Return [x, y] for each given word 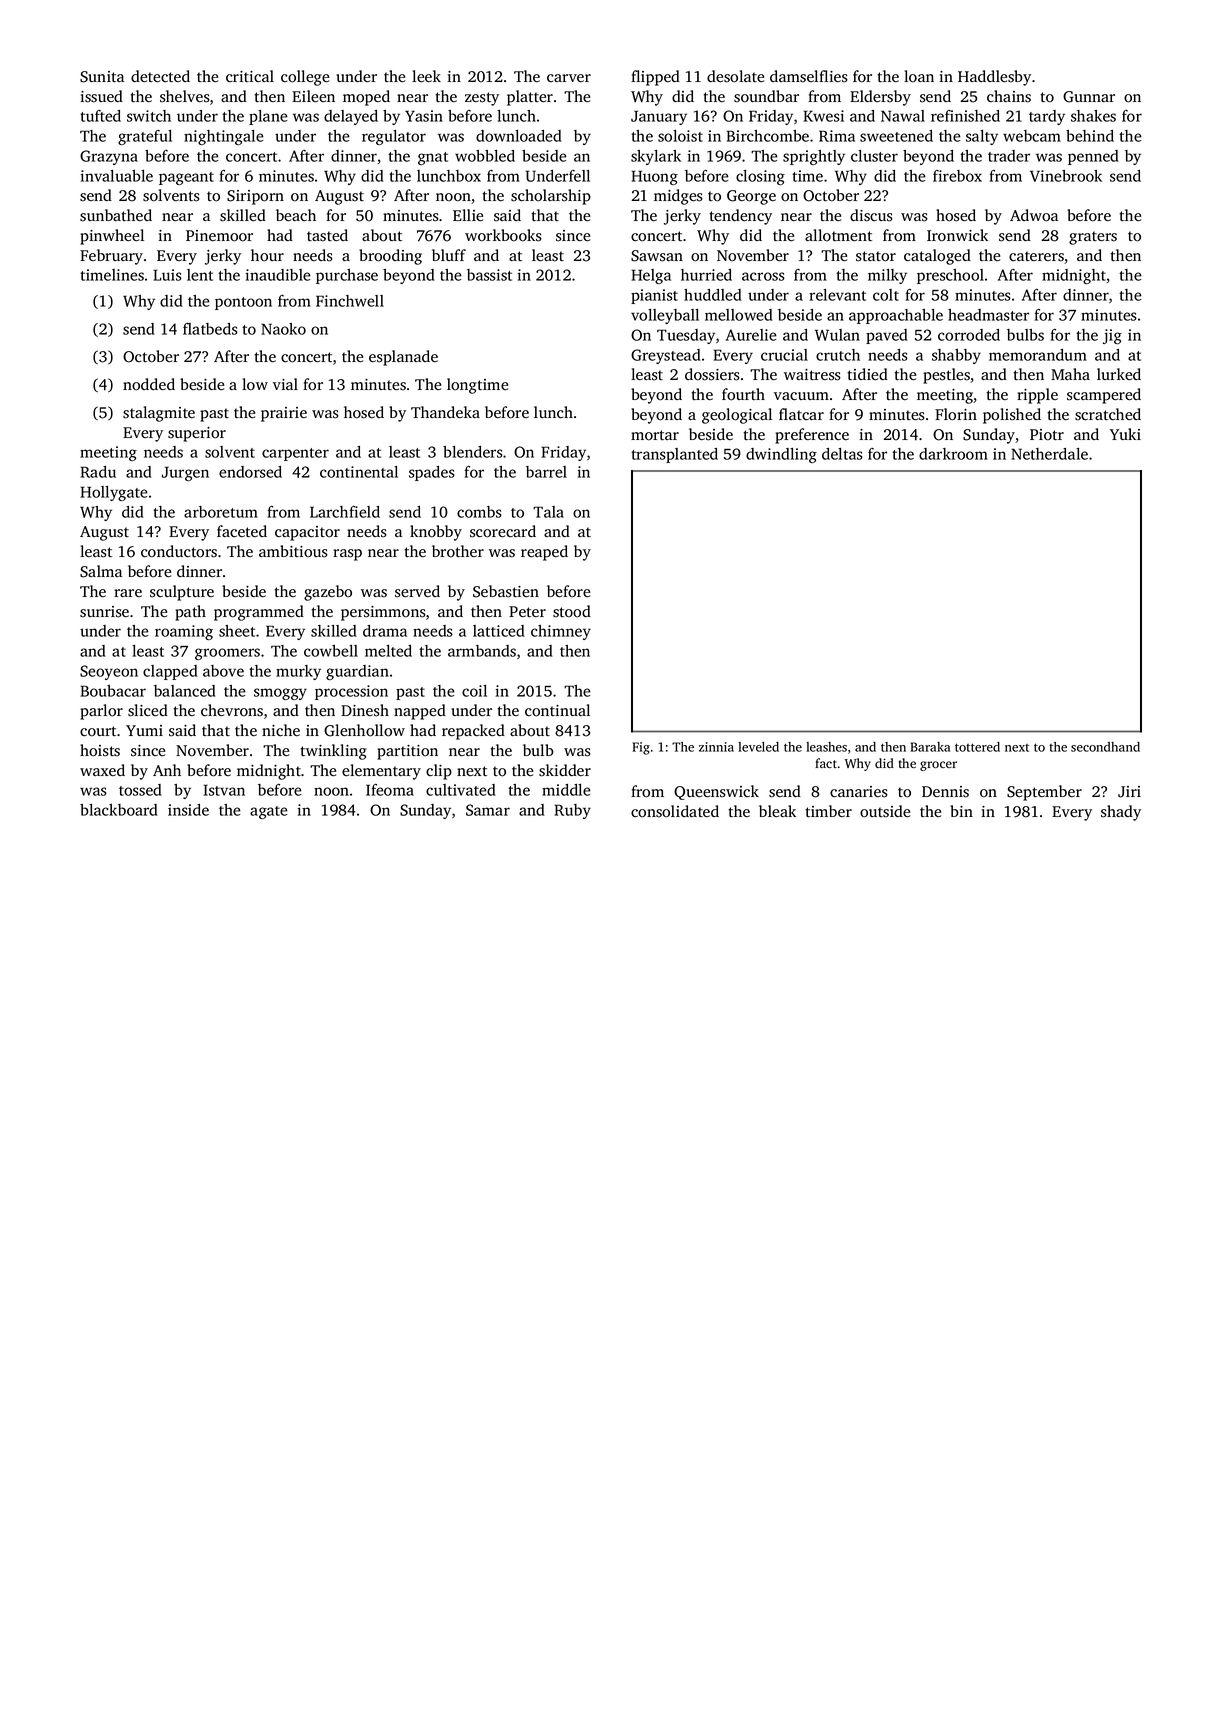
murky [298, 672]
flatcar [801, 414]
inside [188, 810]
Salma [101, 571]
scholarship [551, 197]
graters [1093, 238]
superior [197, 434]
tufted [100, 116]
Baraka [930, 747]
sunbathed [116, 215]
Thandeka [445, 412]
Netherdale [1049, 454]
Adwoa [1034, 215]
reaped [544, 553]
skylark [656, 157]
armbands [482, 651]
